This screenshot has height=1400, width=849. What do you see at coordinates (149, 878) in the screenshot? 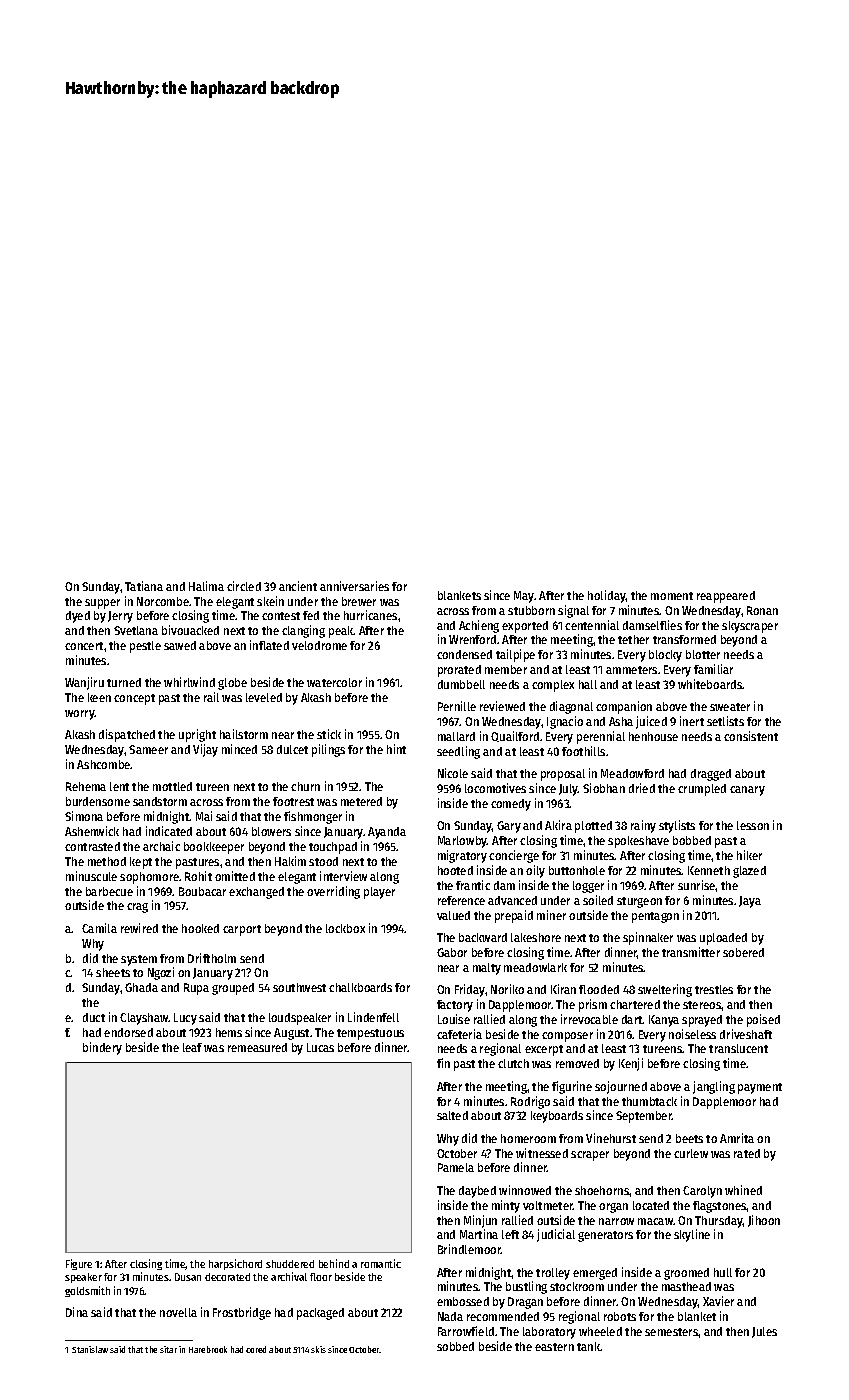
I see `sophomore` at bounding box center [149, 878].
